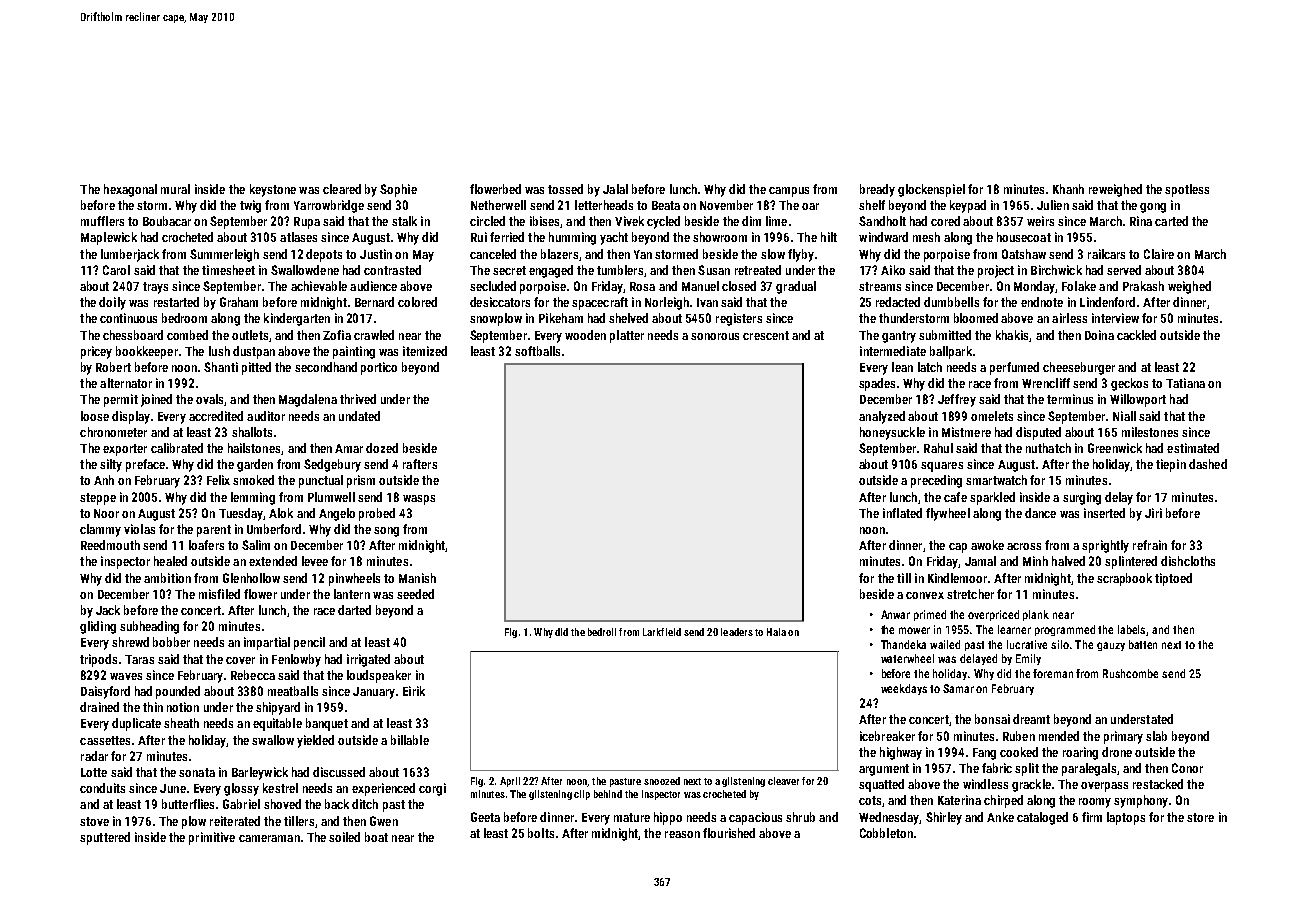 This image has height=924, width=1308. I want to click on squares, so click(942, 467).
